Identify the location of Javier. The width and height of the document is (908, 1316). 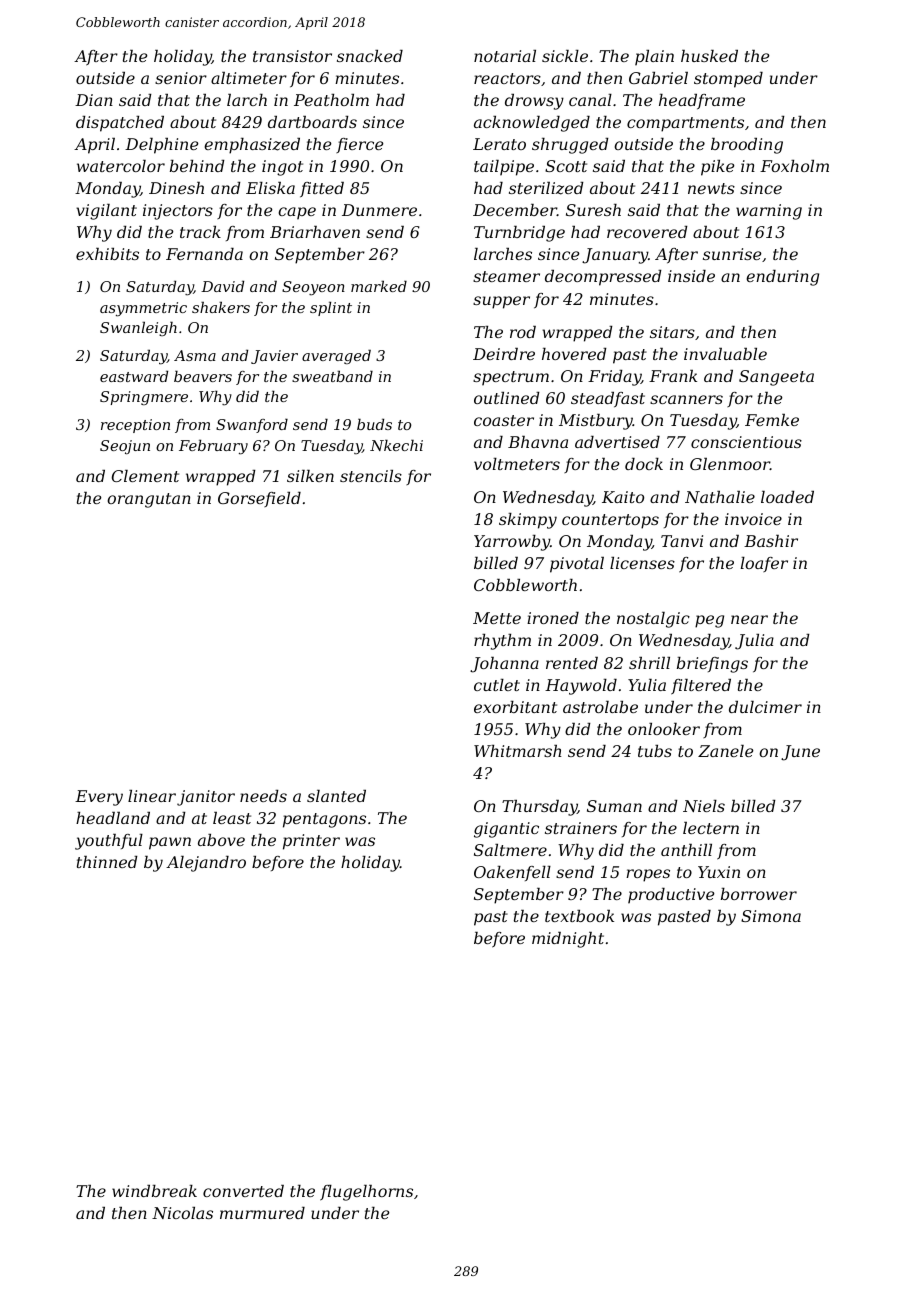
(274, 357).
